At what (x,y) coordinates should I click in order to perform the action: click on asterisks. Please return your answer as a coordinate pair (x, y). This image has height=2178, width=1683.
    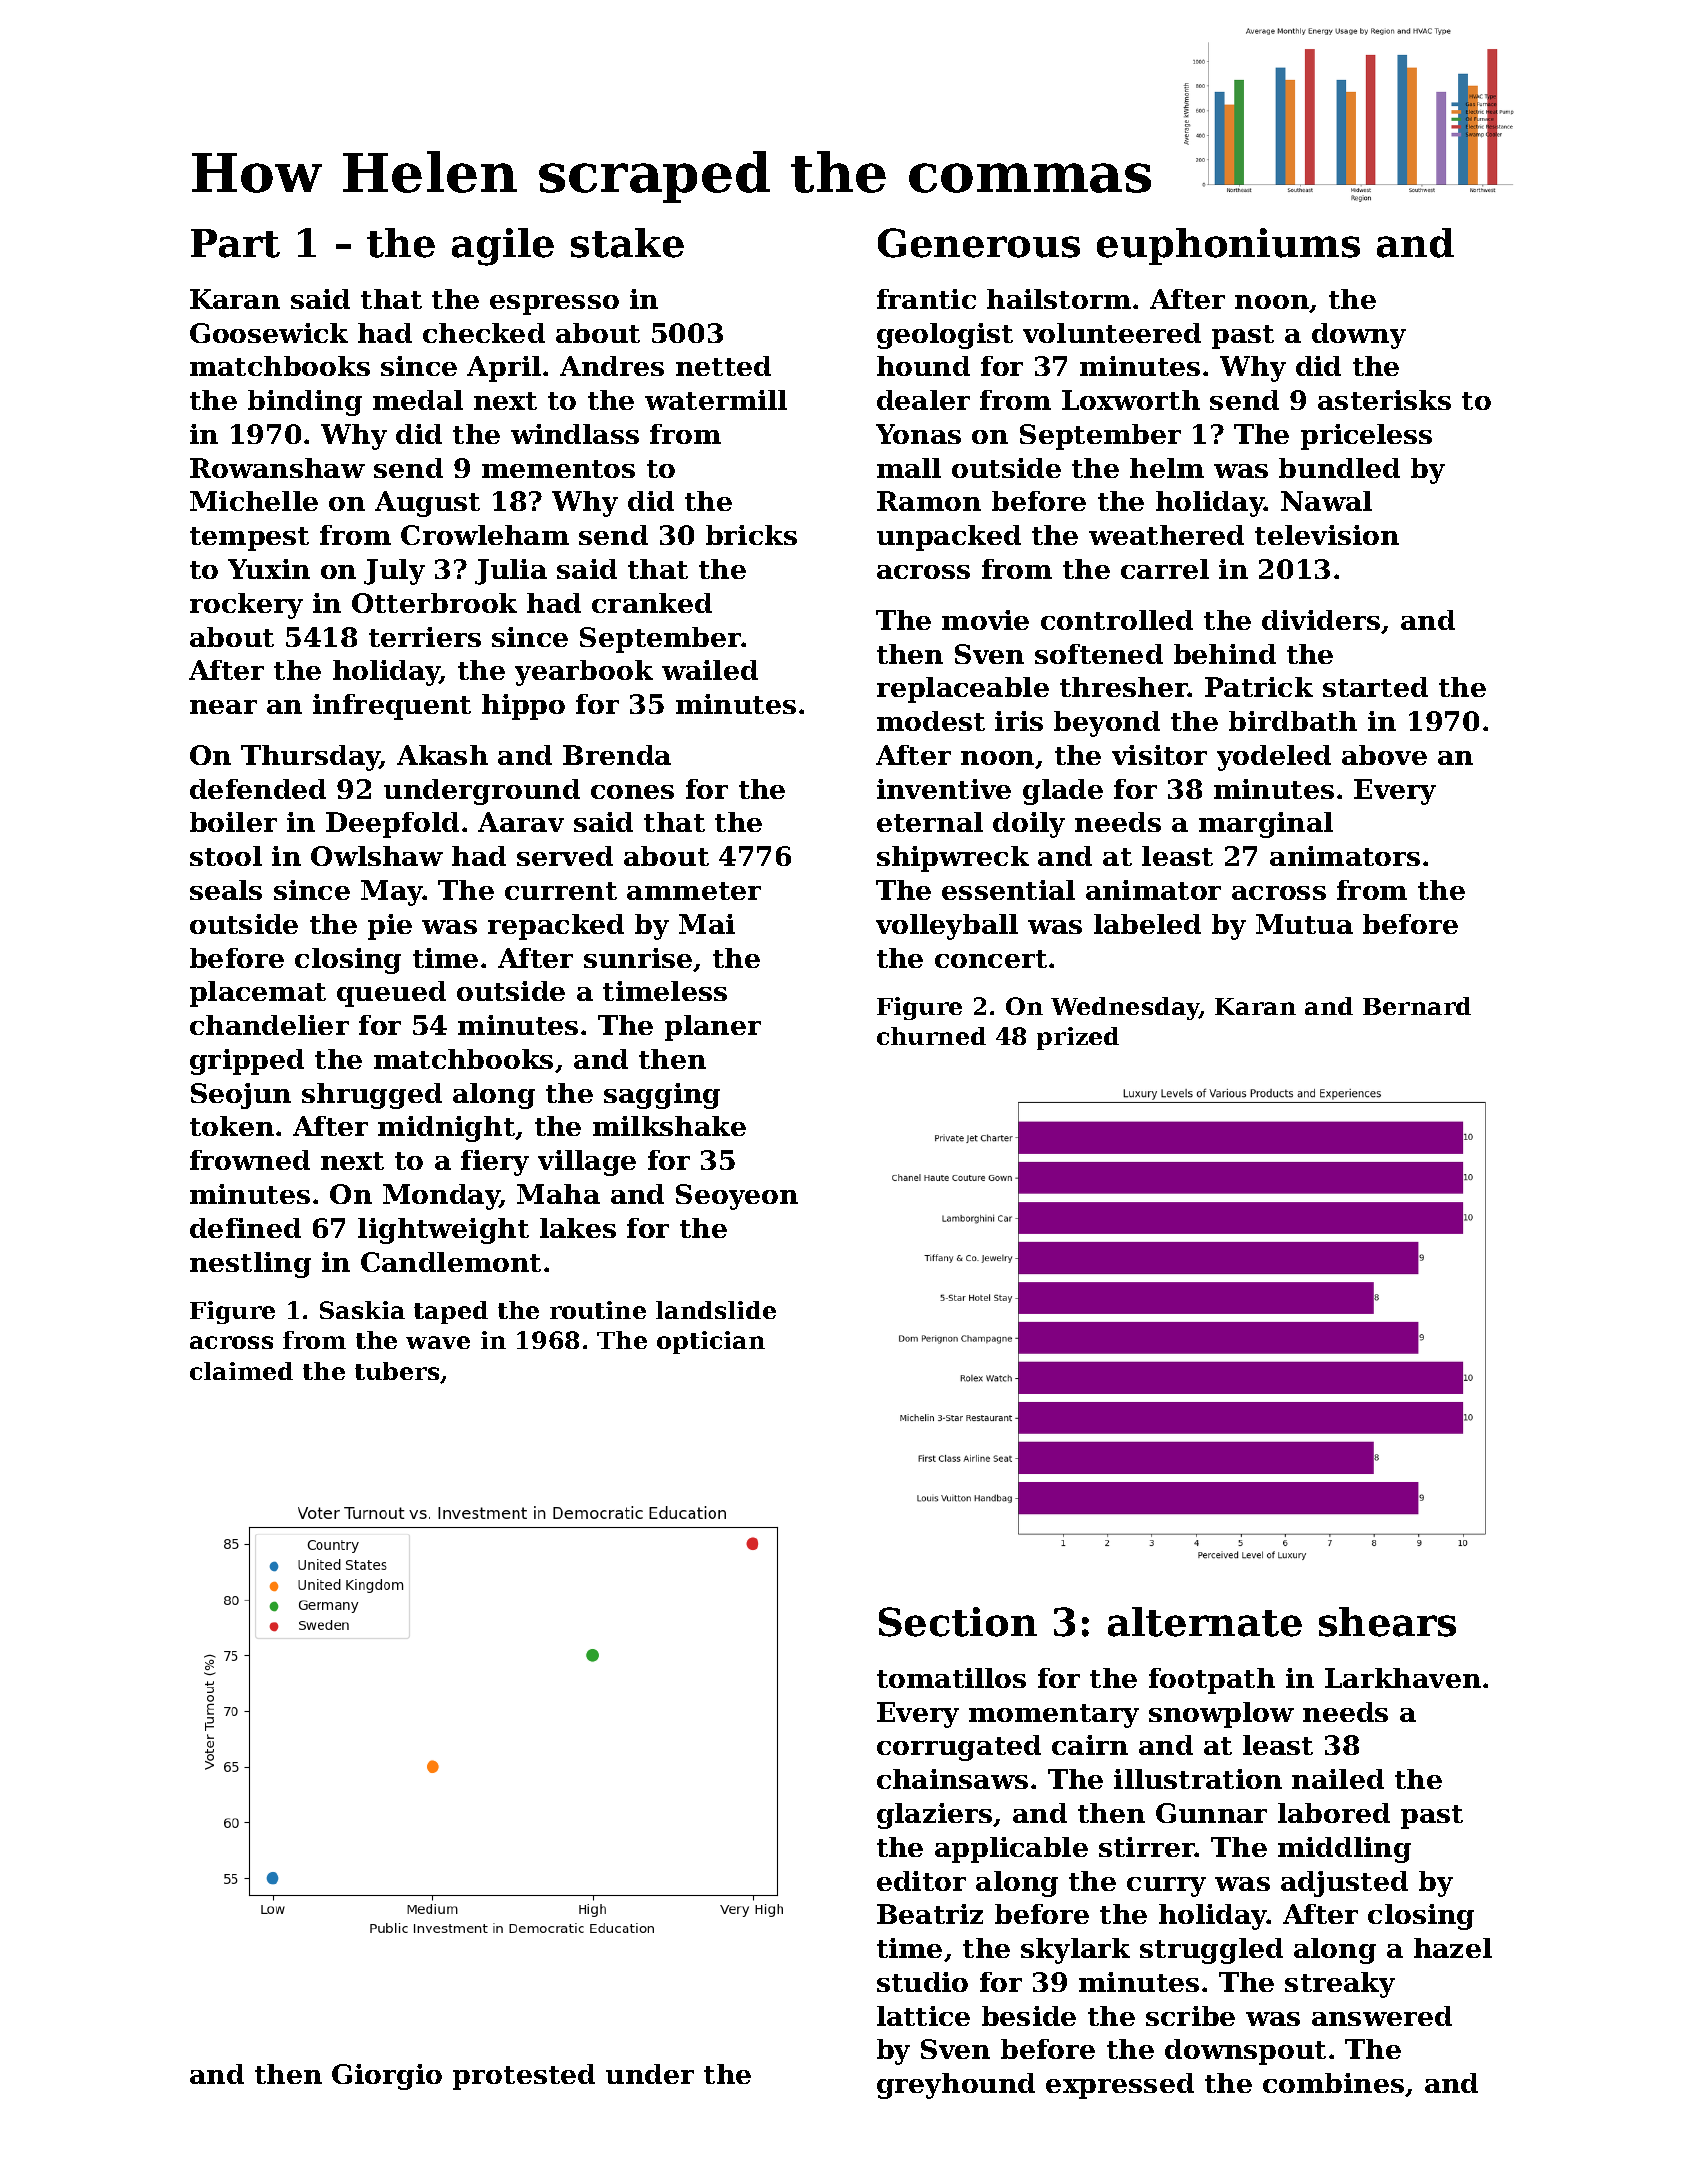
    Looking at the image, I should click on (1384, 400).
